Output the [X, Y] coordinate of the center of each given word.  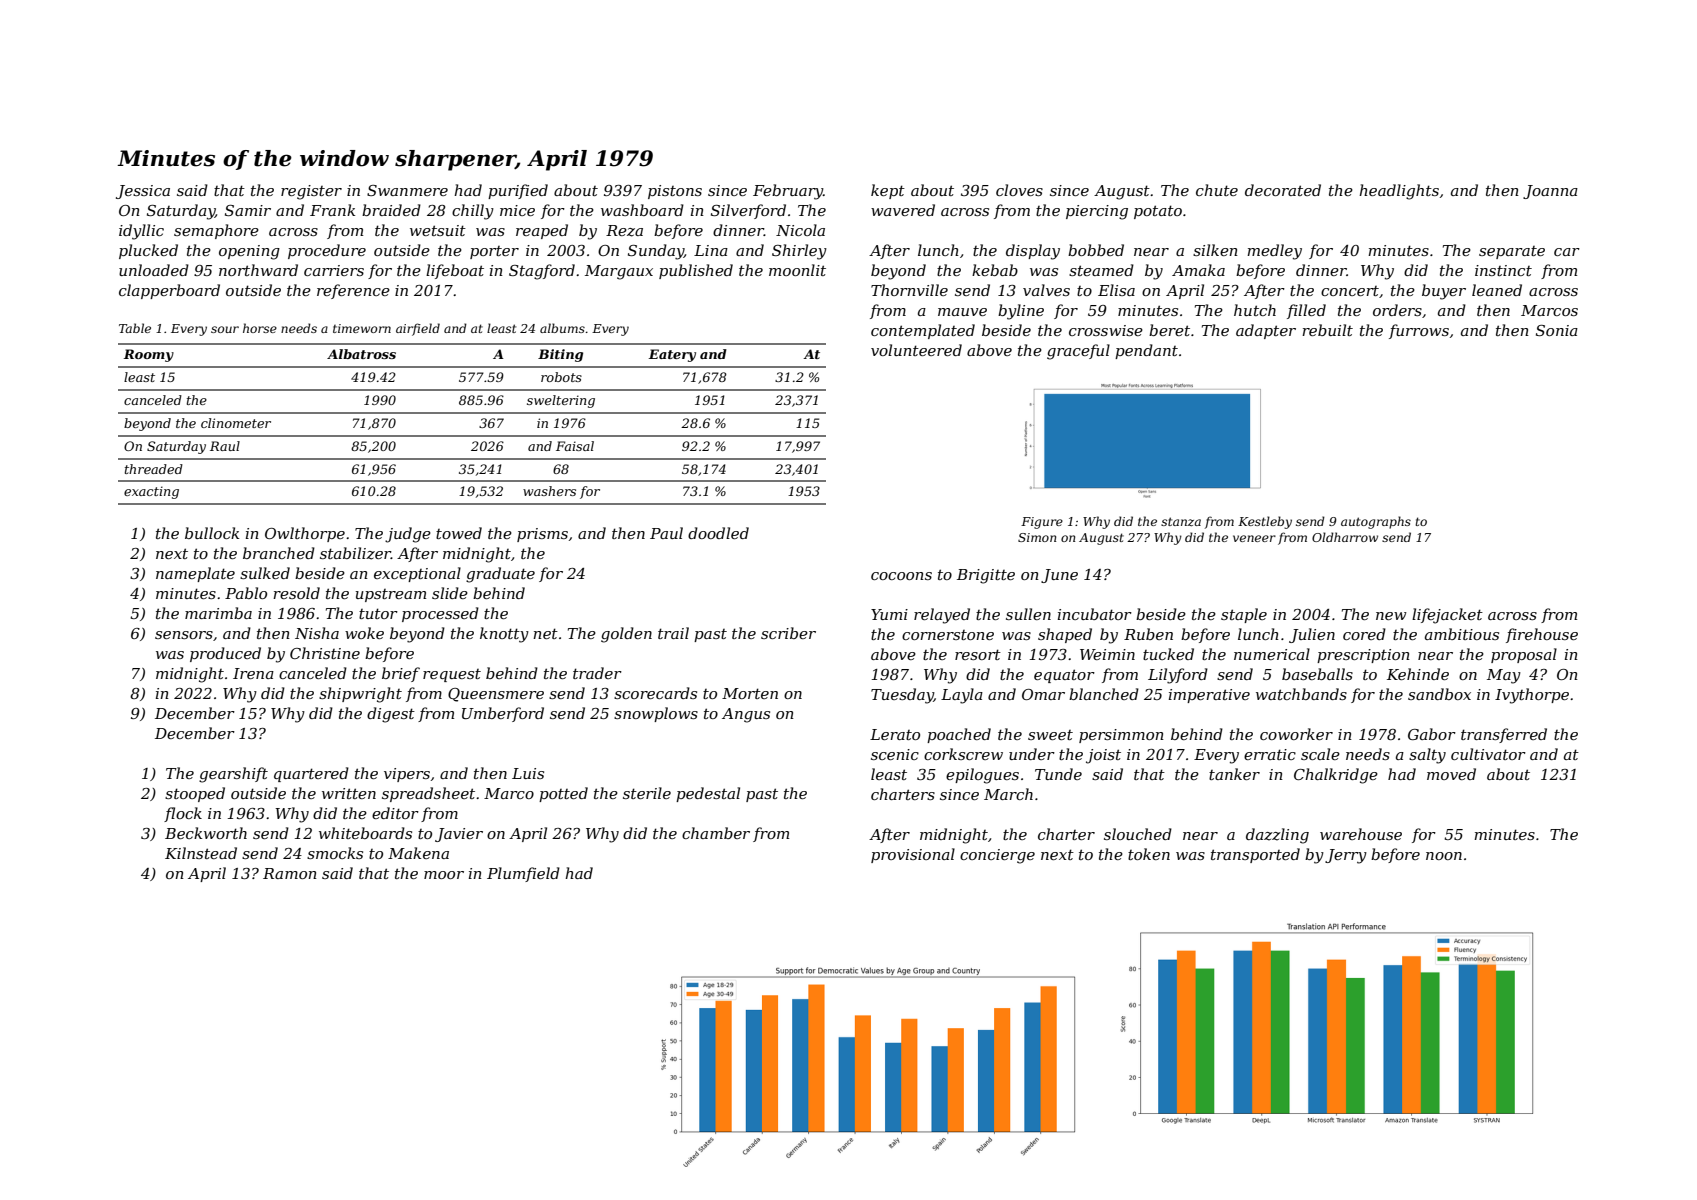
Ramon [290, 873]
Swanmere [407, 190]
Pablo [246, 593]
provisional [913, 855]
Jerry [1346, 856]
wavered [903, 210]
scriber [788, 633]
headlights [1399, 192]
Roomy [149, 355]
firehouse [1542, 635]
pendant [1146, 351]
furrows [1419, 331]
